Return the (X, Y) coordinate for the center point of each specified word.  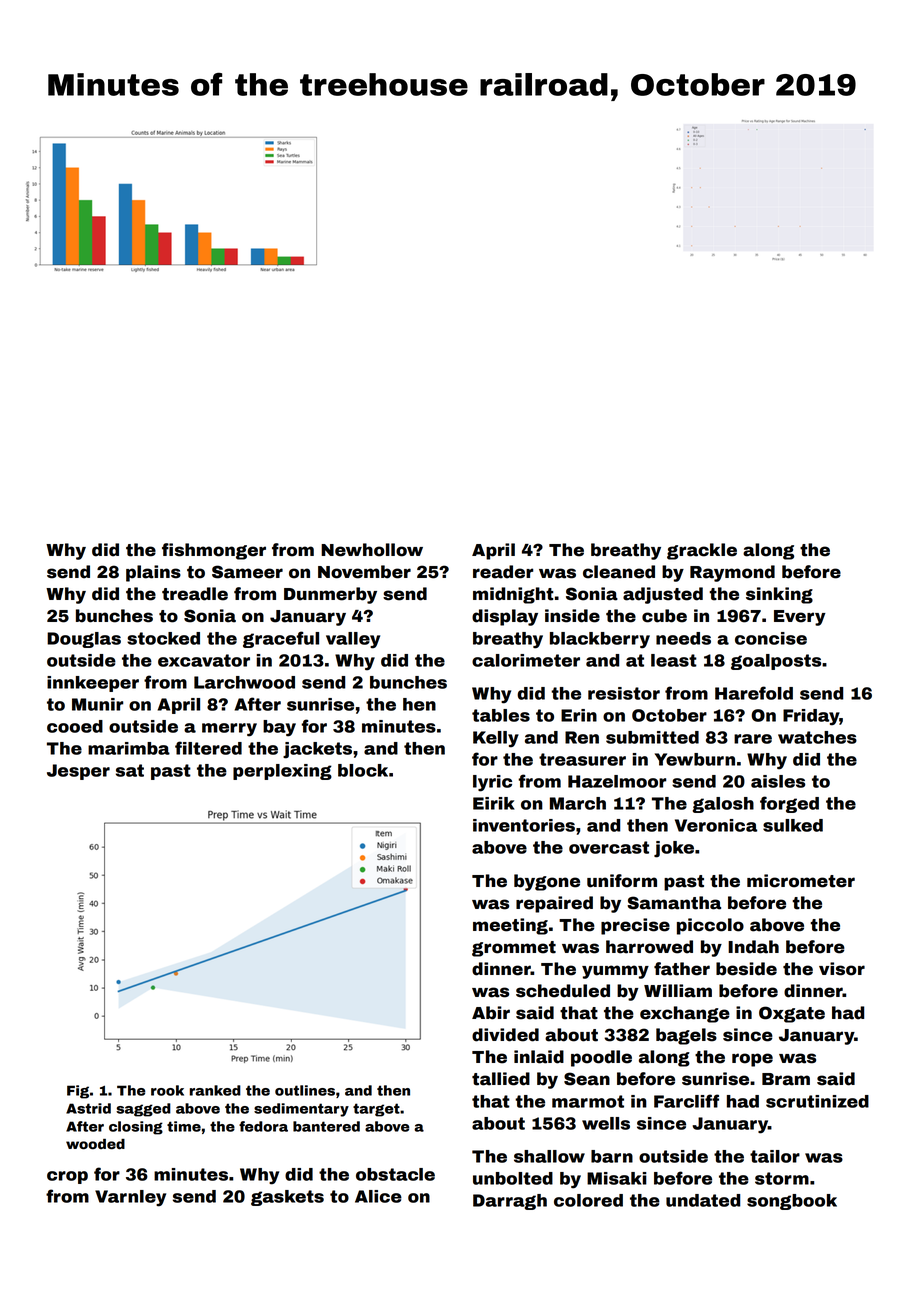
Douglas (84, 640)
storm (782, 1178)
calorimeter (526, 660)
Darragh (510, 1202)
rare (753, 739)
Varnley (130, 1198)
